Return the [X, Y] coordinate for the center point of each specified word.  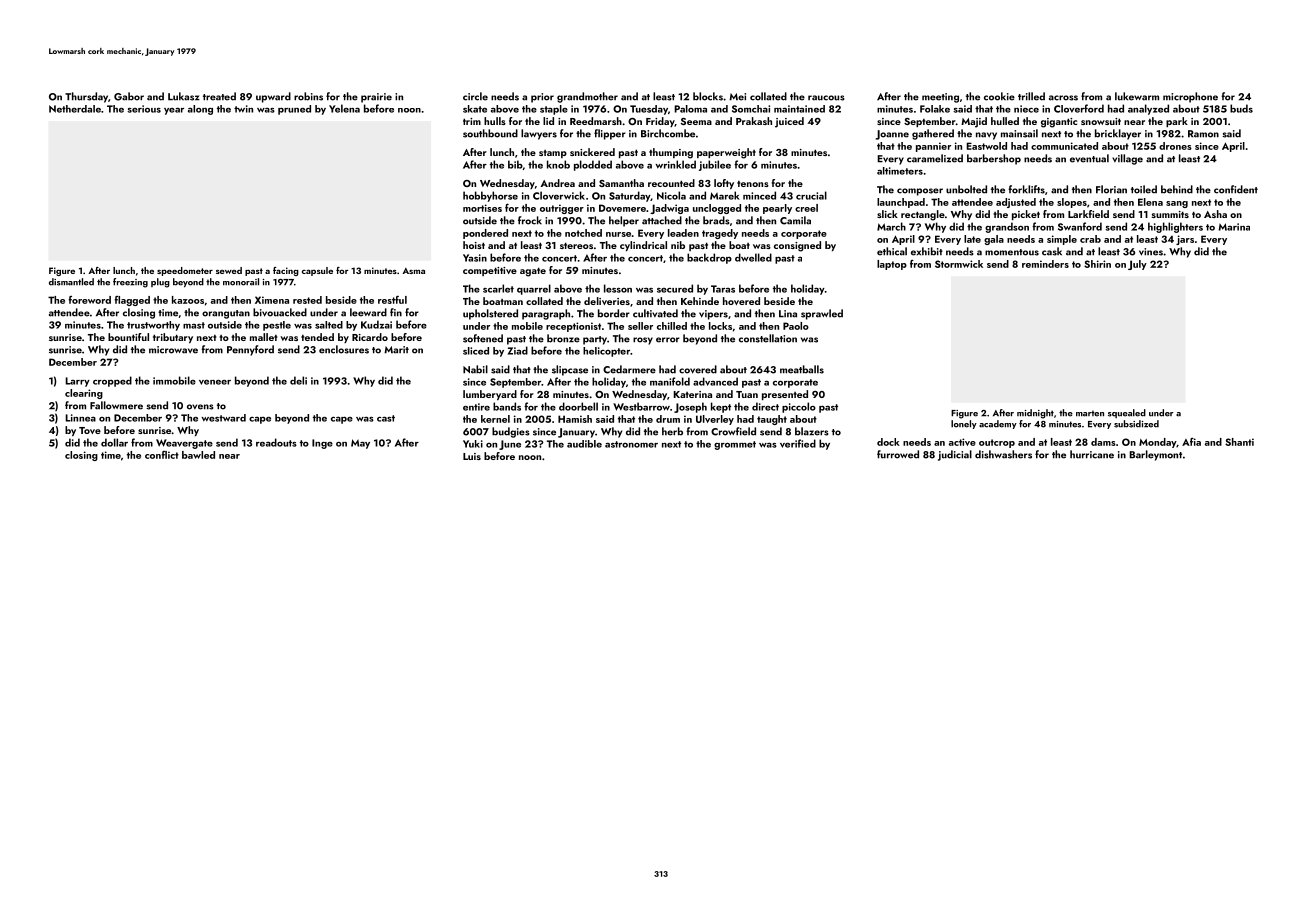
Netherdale [75, 109]
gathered [933, 134]
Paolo [796, 326]
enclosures [344, 349]
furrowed [898, 454]
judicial [955, 455]
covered [698, 369]
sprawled [822, 314]
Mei [737, 97]
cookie [999, 96]
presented [785, 395]
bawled [198, 455]
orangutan [226, 314]
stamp [553, 154]
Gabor [129, 96]
